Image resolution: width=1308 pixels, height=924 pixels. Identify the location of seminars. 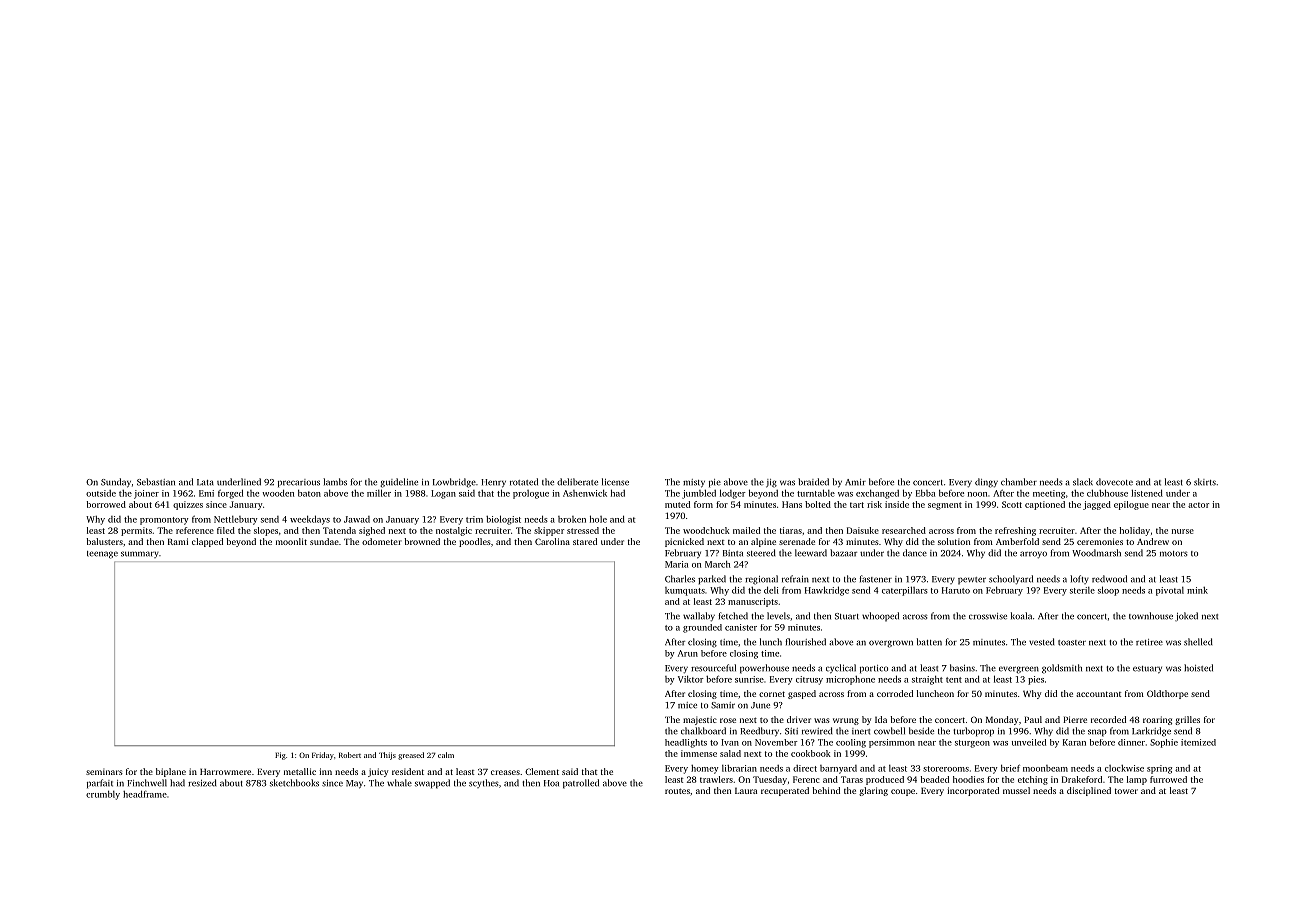
(104, 771).
